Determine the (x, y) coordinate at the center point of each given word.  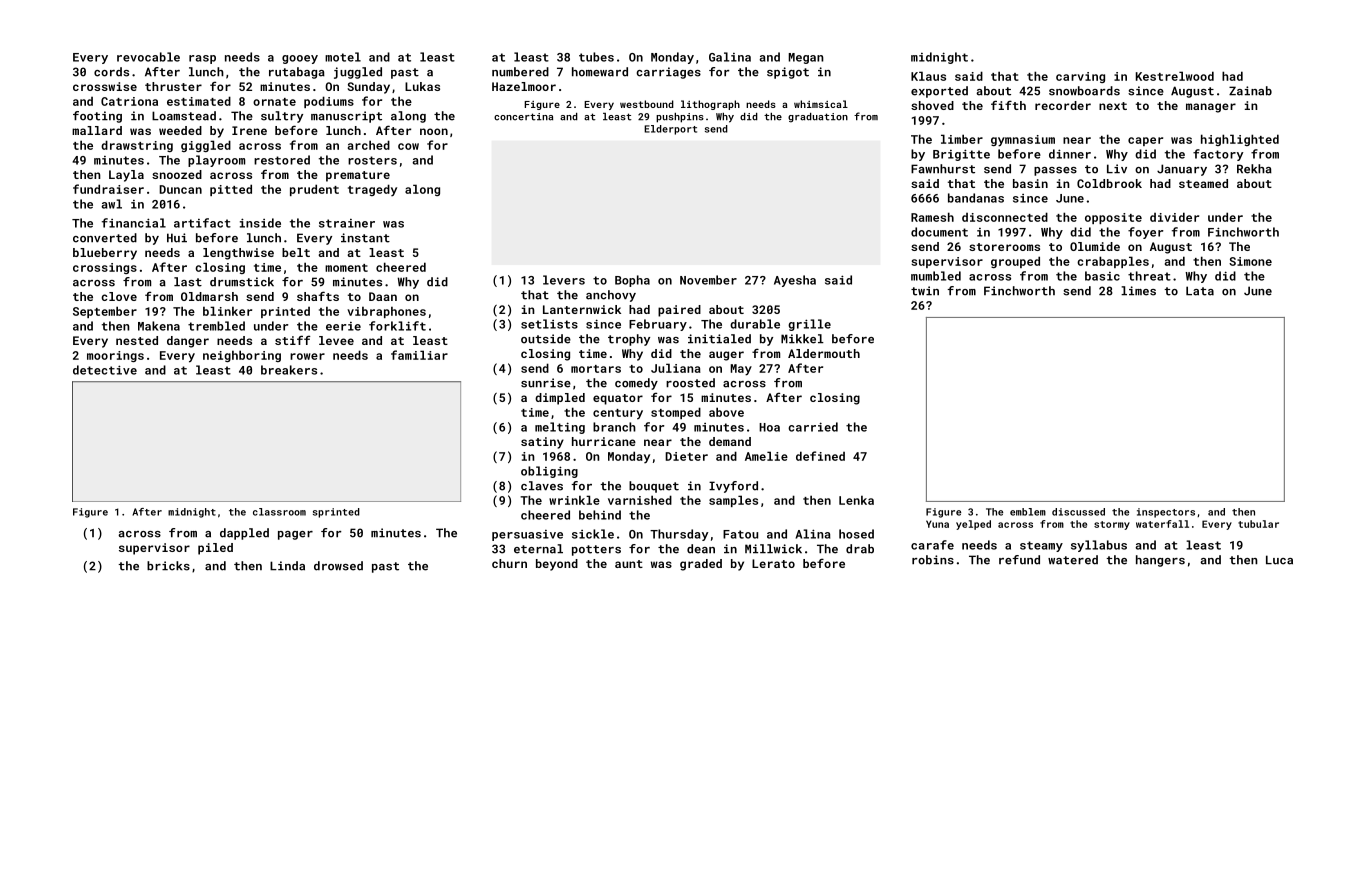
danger (188, 342)
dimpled (560, 399)
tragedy (372, 190)
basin (1030, 183)
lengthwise (238, 254)
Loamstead (184, 116)
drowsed (338, 566)
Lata (1200, 291)
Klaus (928, 76)
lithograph (710, 105)
